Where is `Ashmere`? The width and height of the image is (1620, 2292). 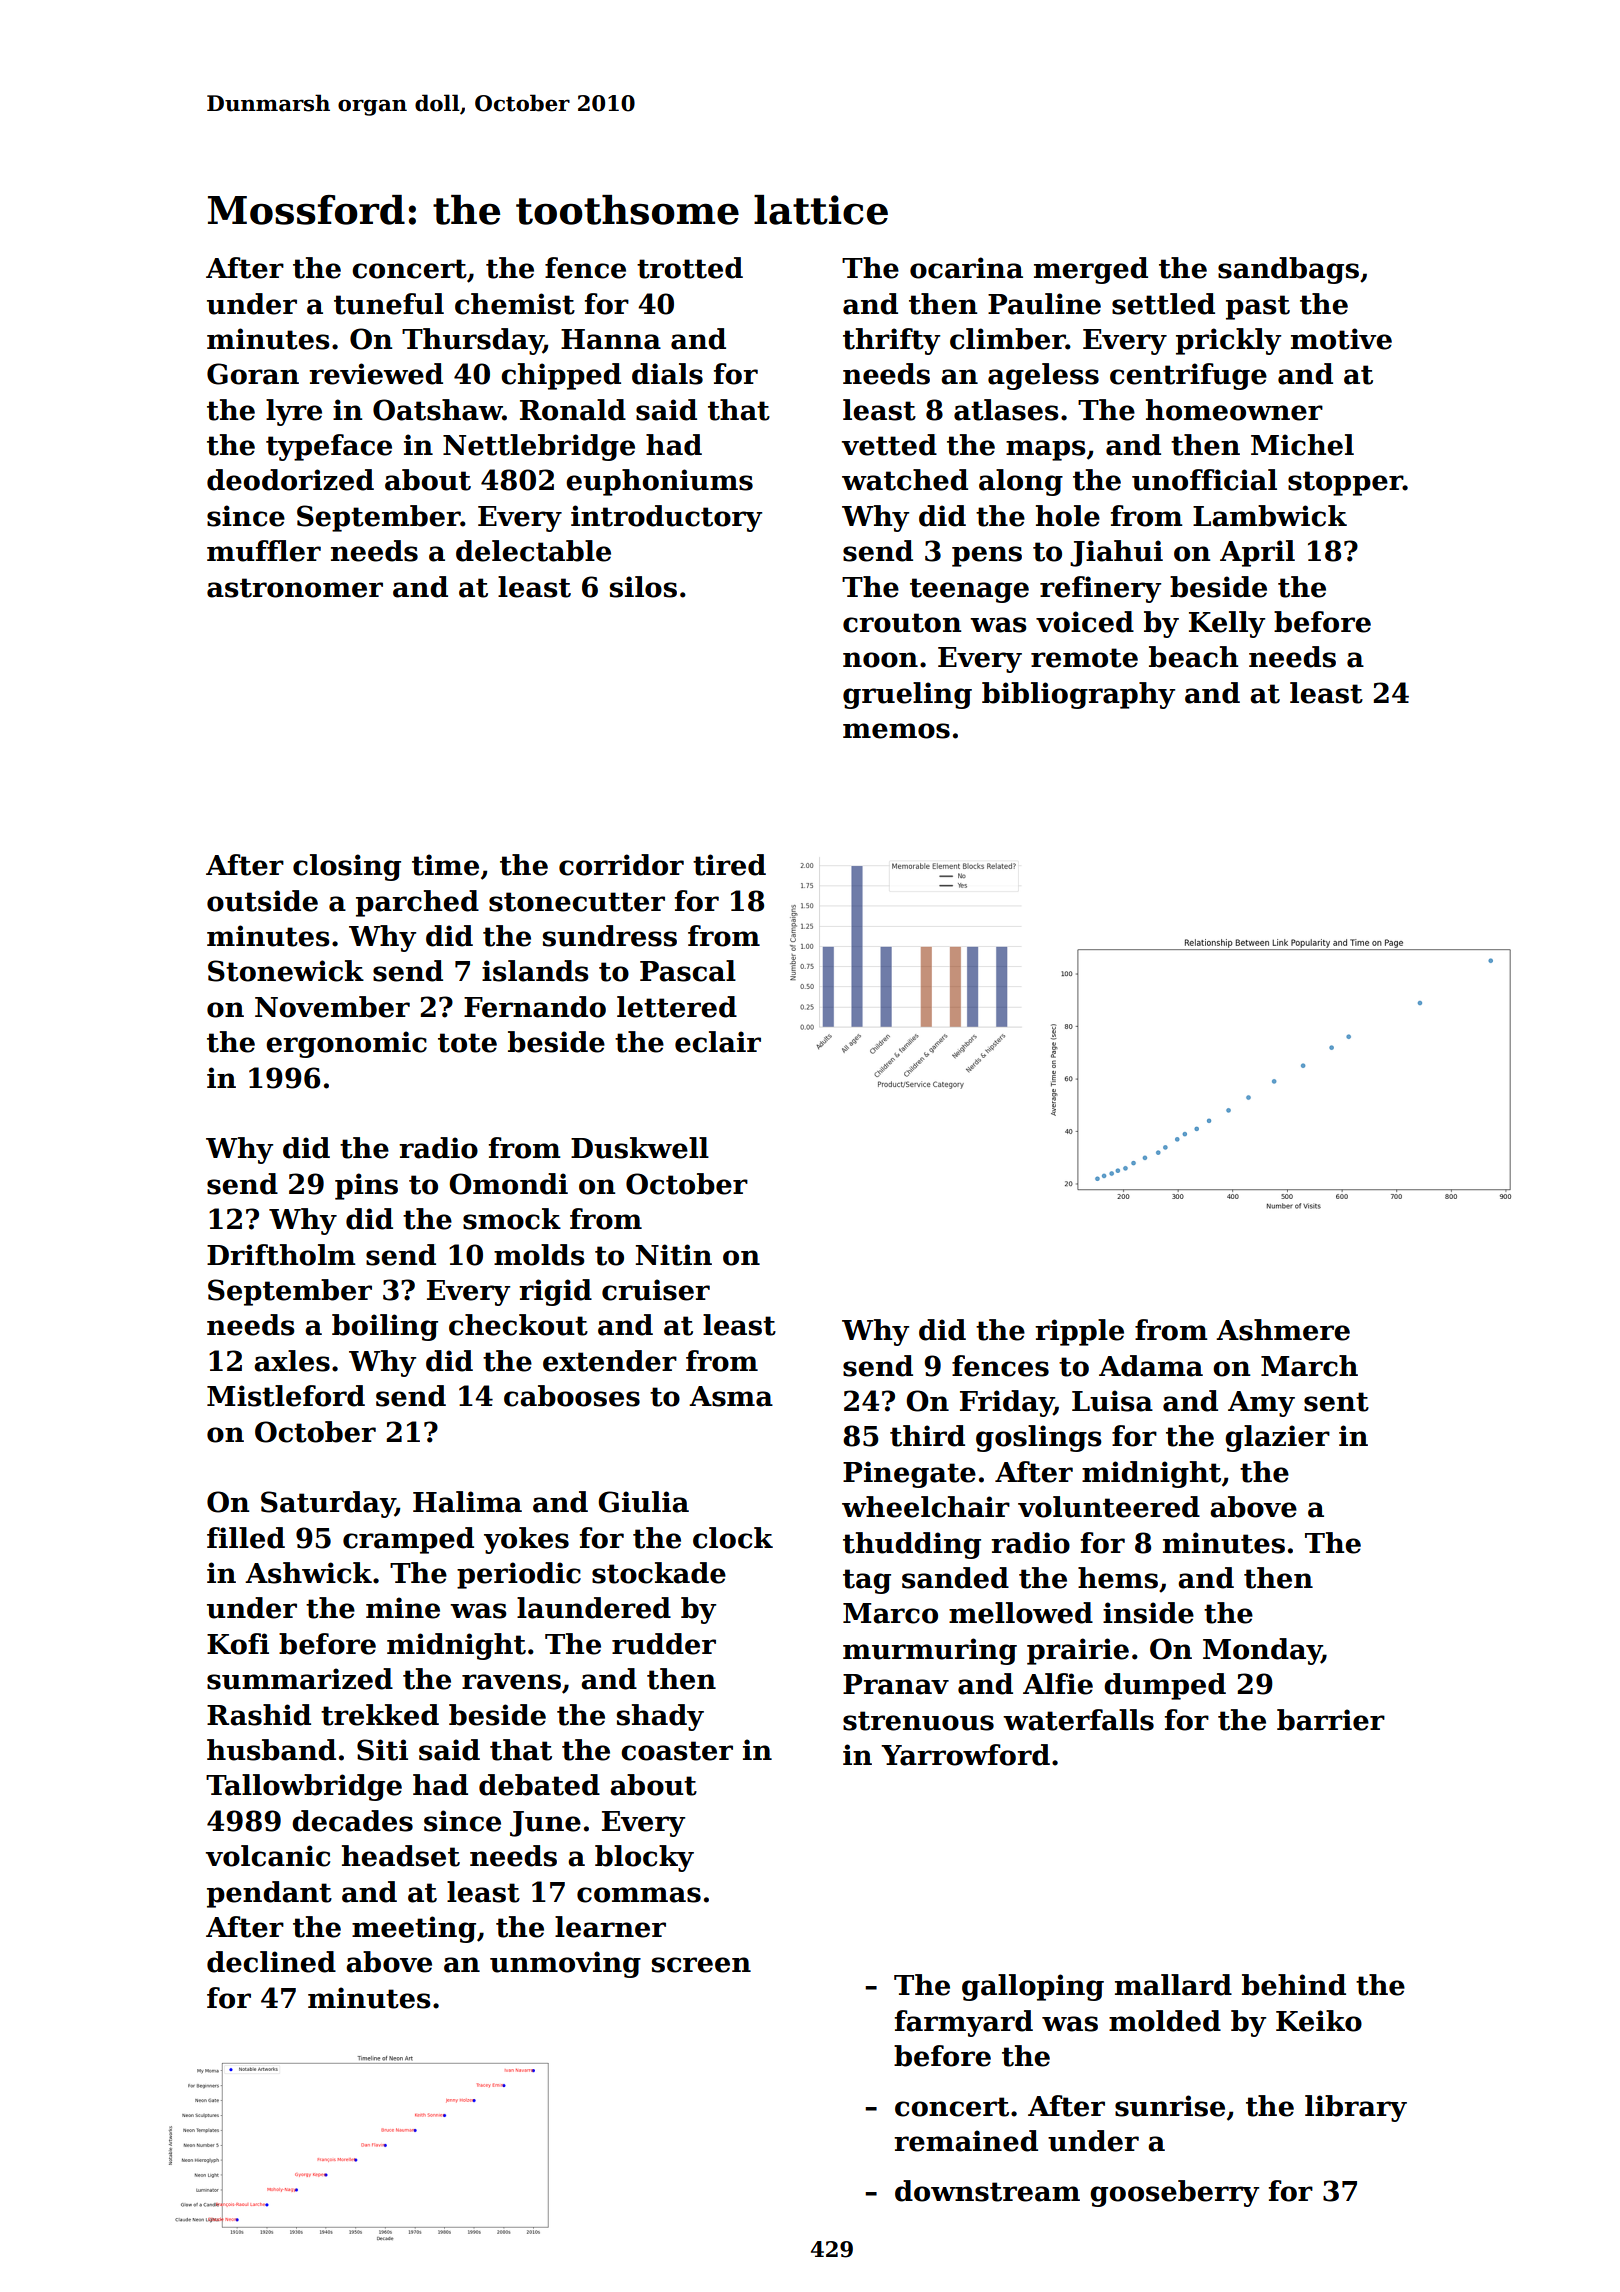 Ashmere is located at coordinates (1283, 1330).
